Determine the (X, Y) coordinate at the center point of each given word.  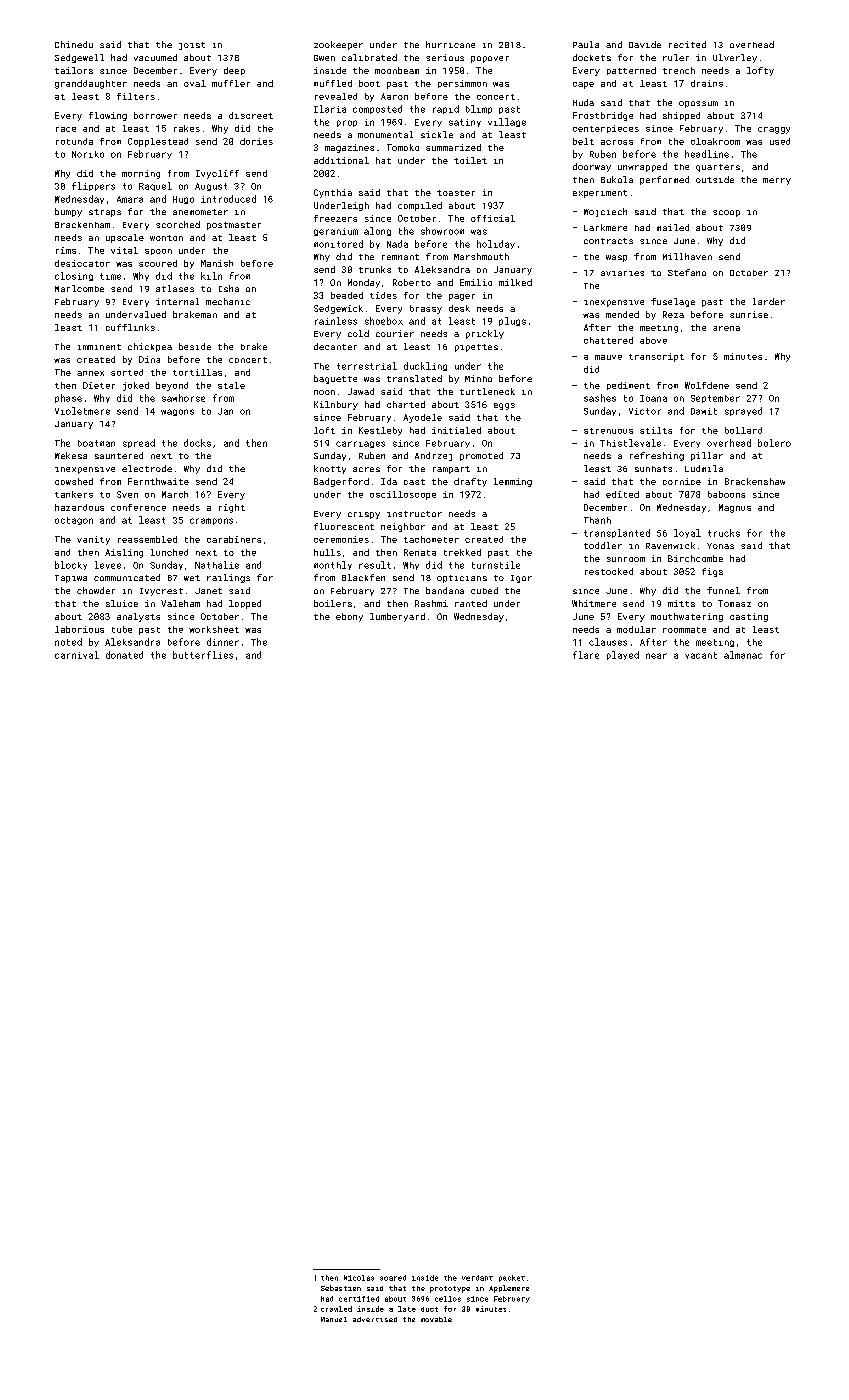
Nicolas (359, 1278)
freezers (335, 218)
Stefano (687, 272)
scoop (726, 213)
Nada (397, 244)
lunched (169, 552)
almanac (743, 655)
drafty (470, 482)
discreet (251, 115)
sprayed (743, 411)
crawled (336, 1309)
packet (512, 1278)
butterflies (203, 655)
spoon (158, 252)
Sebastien (341, 1288)
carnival (77, 655)
